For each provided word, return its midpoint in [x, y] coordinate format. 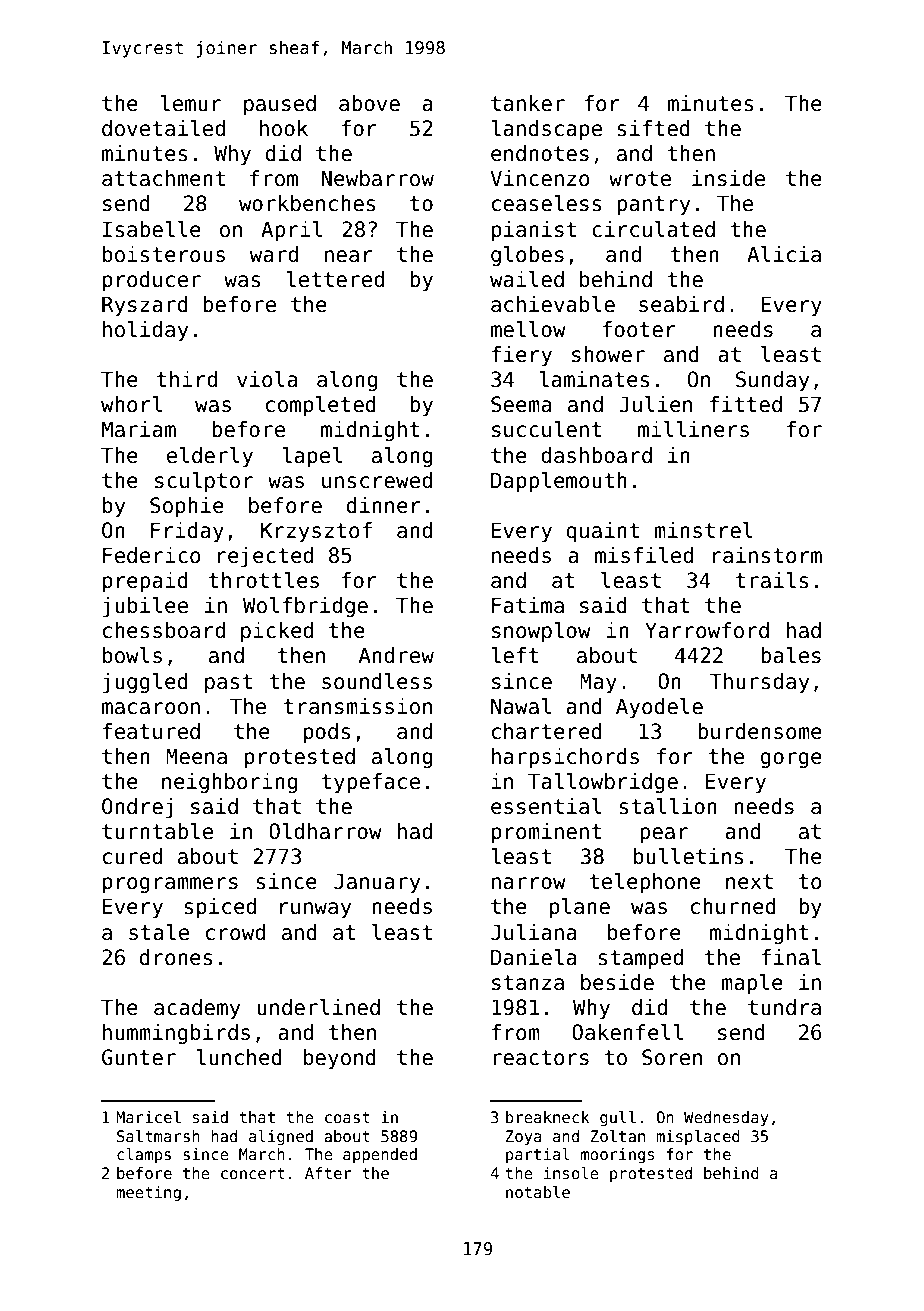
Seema [521, 404]
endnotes [540, 153]
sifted [653, 128]
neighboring [229, 783]
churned [733, 906]
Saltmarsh [158, 1136]
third [187, 379]
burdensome [760, 731]
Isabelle [152, 229]
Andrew [396, 655]
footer [639, 329]
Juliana [533, 932]
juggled [145, 683]
